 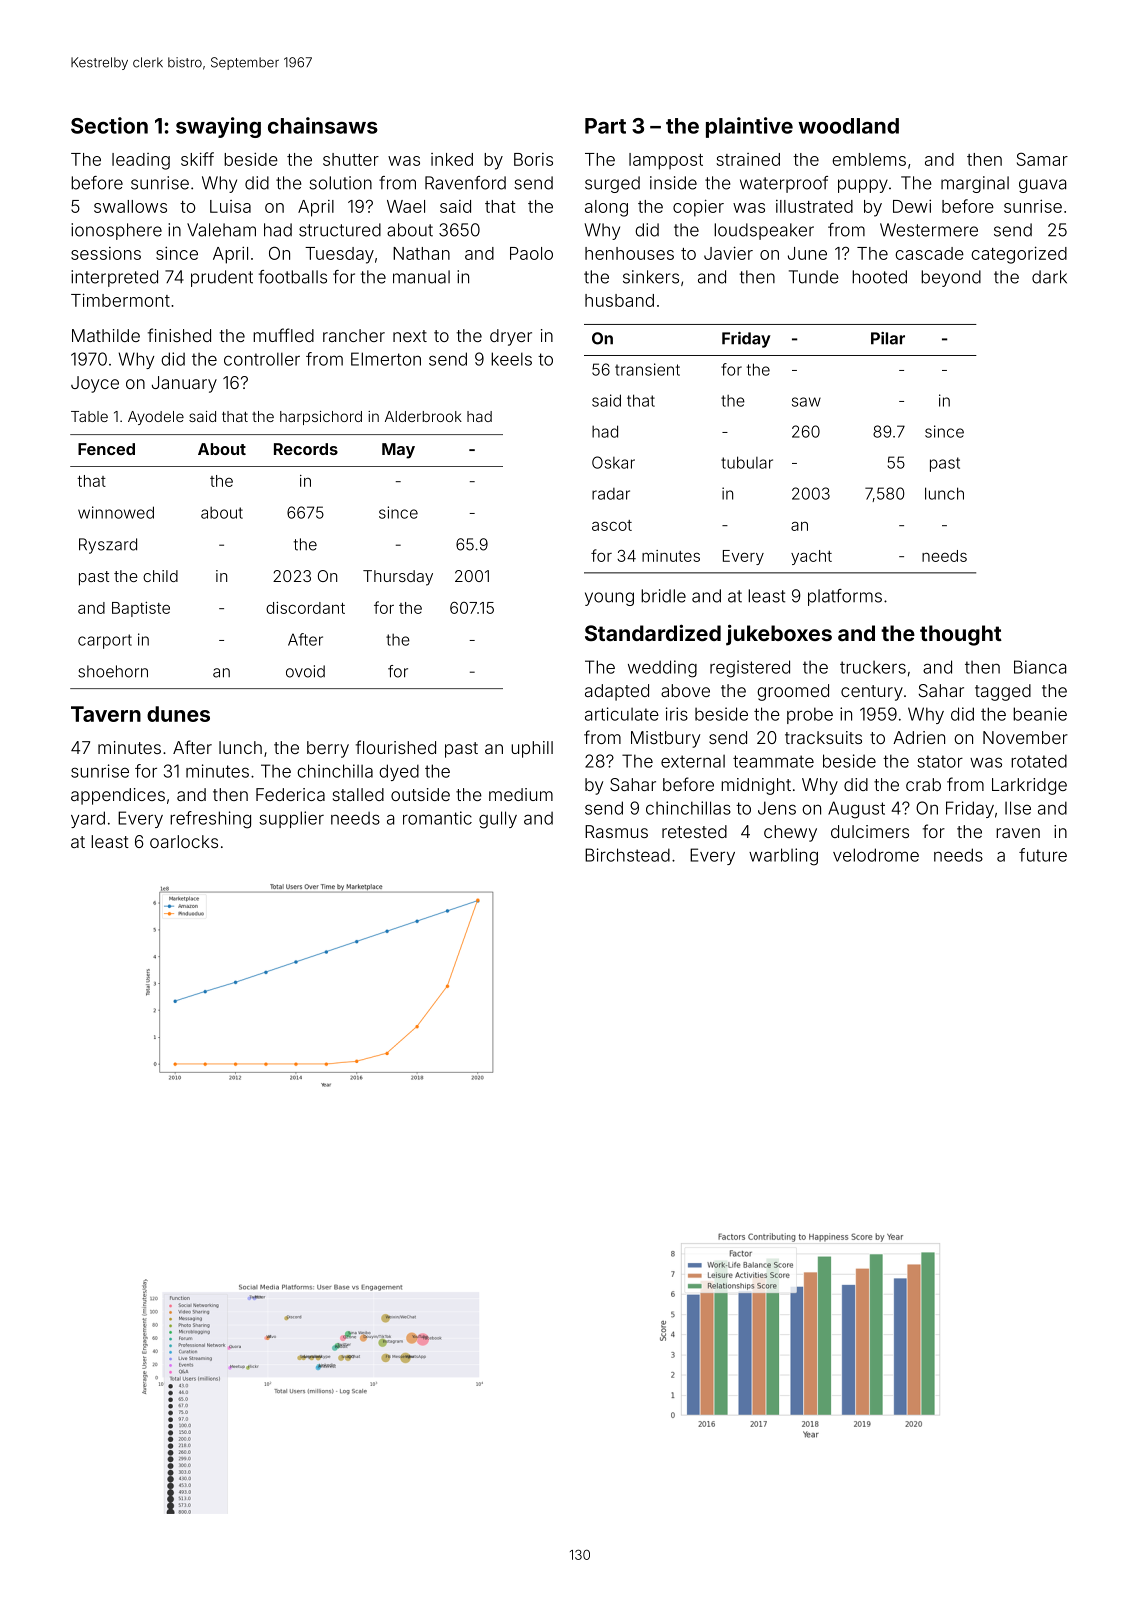 I want to click on young, so click(x=609, y=599).
